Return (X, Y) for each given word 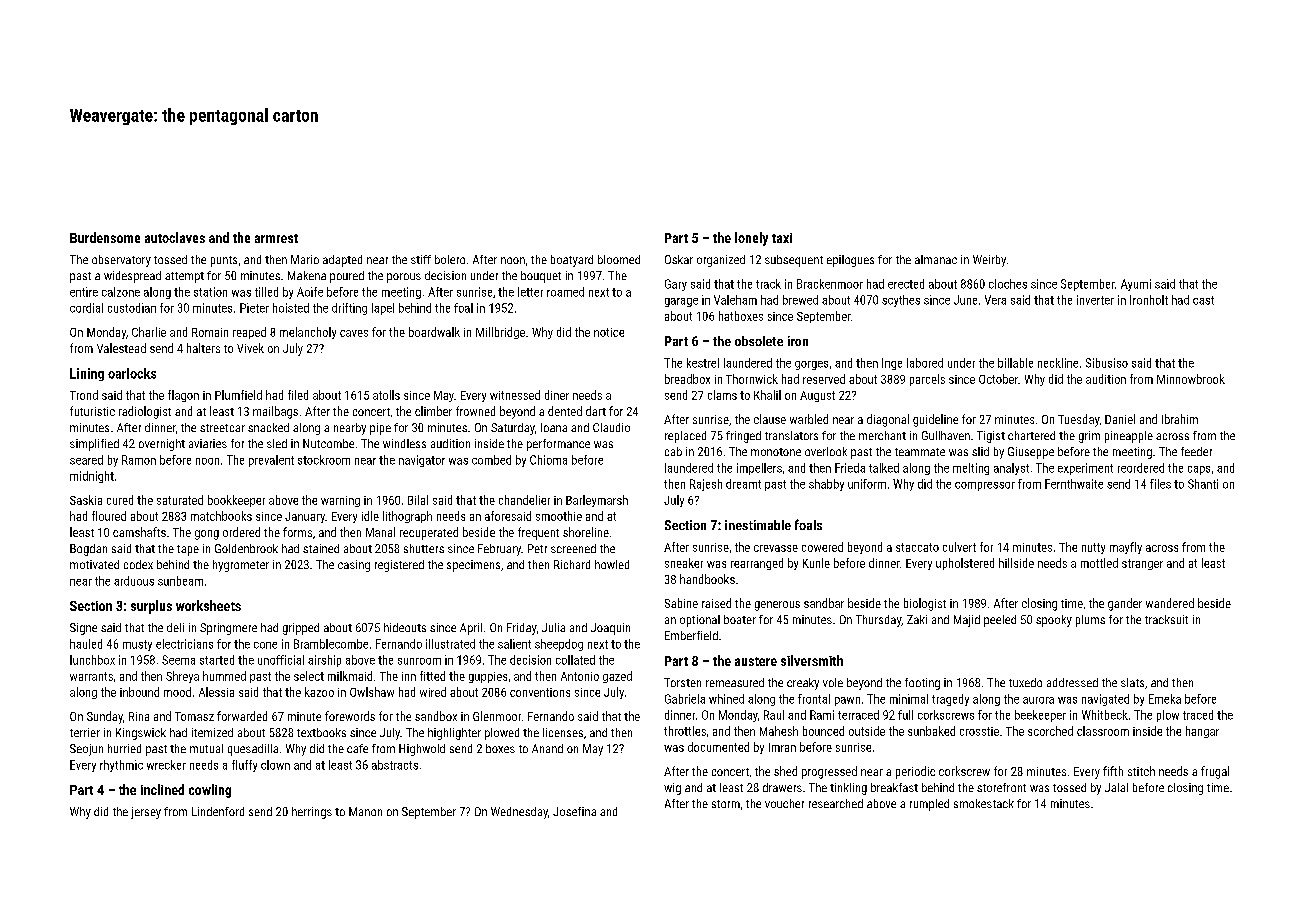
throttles (685, 731)
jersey (146, 813)
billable (1015, 363)
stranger (1142, 564)
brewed (800, 300)
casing (354, 566)
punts (224, 261)
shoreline (586, 532)
